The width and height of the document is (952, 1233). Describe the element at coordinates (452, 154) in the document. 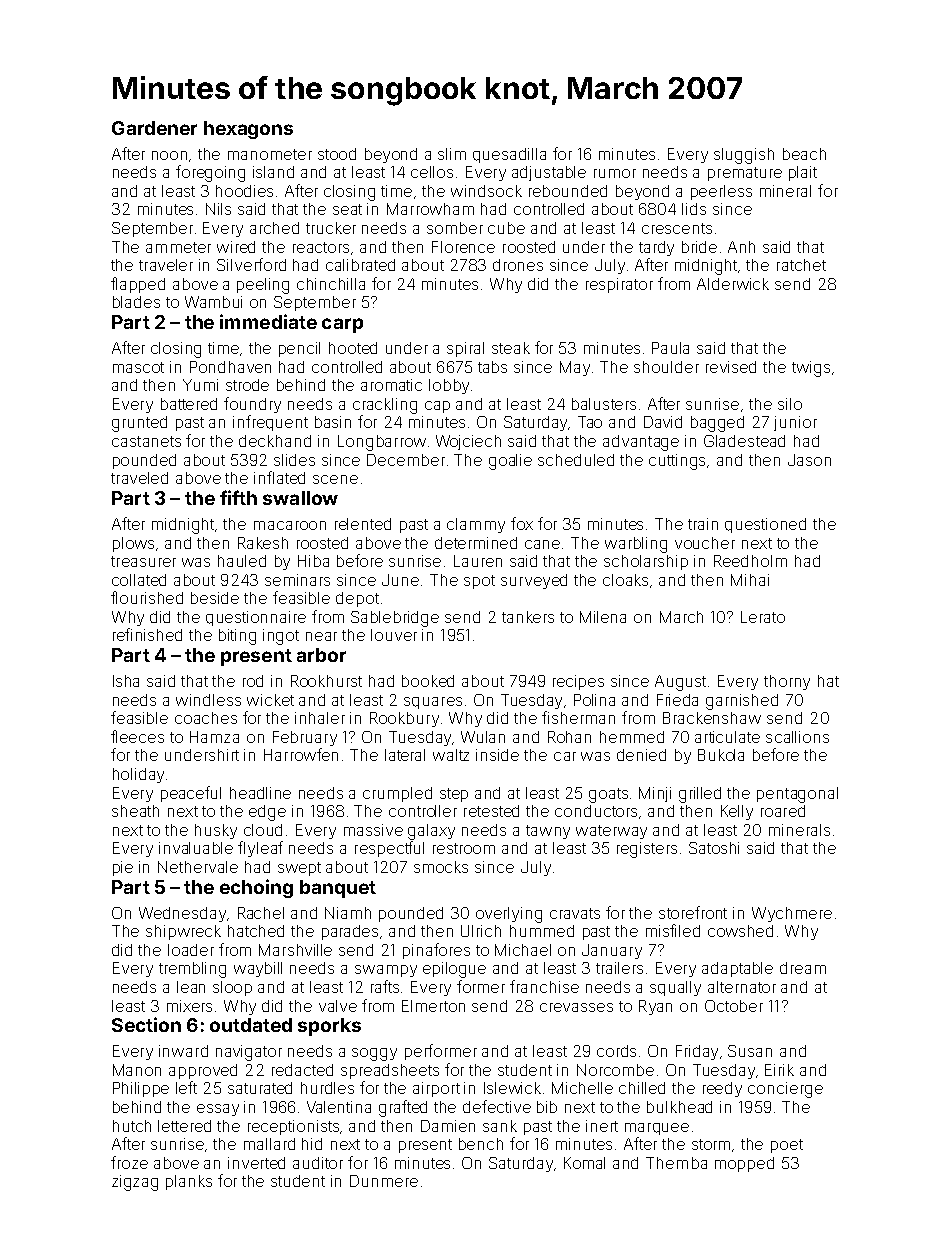

I see `slim` at that location.
